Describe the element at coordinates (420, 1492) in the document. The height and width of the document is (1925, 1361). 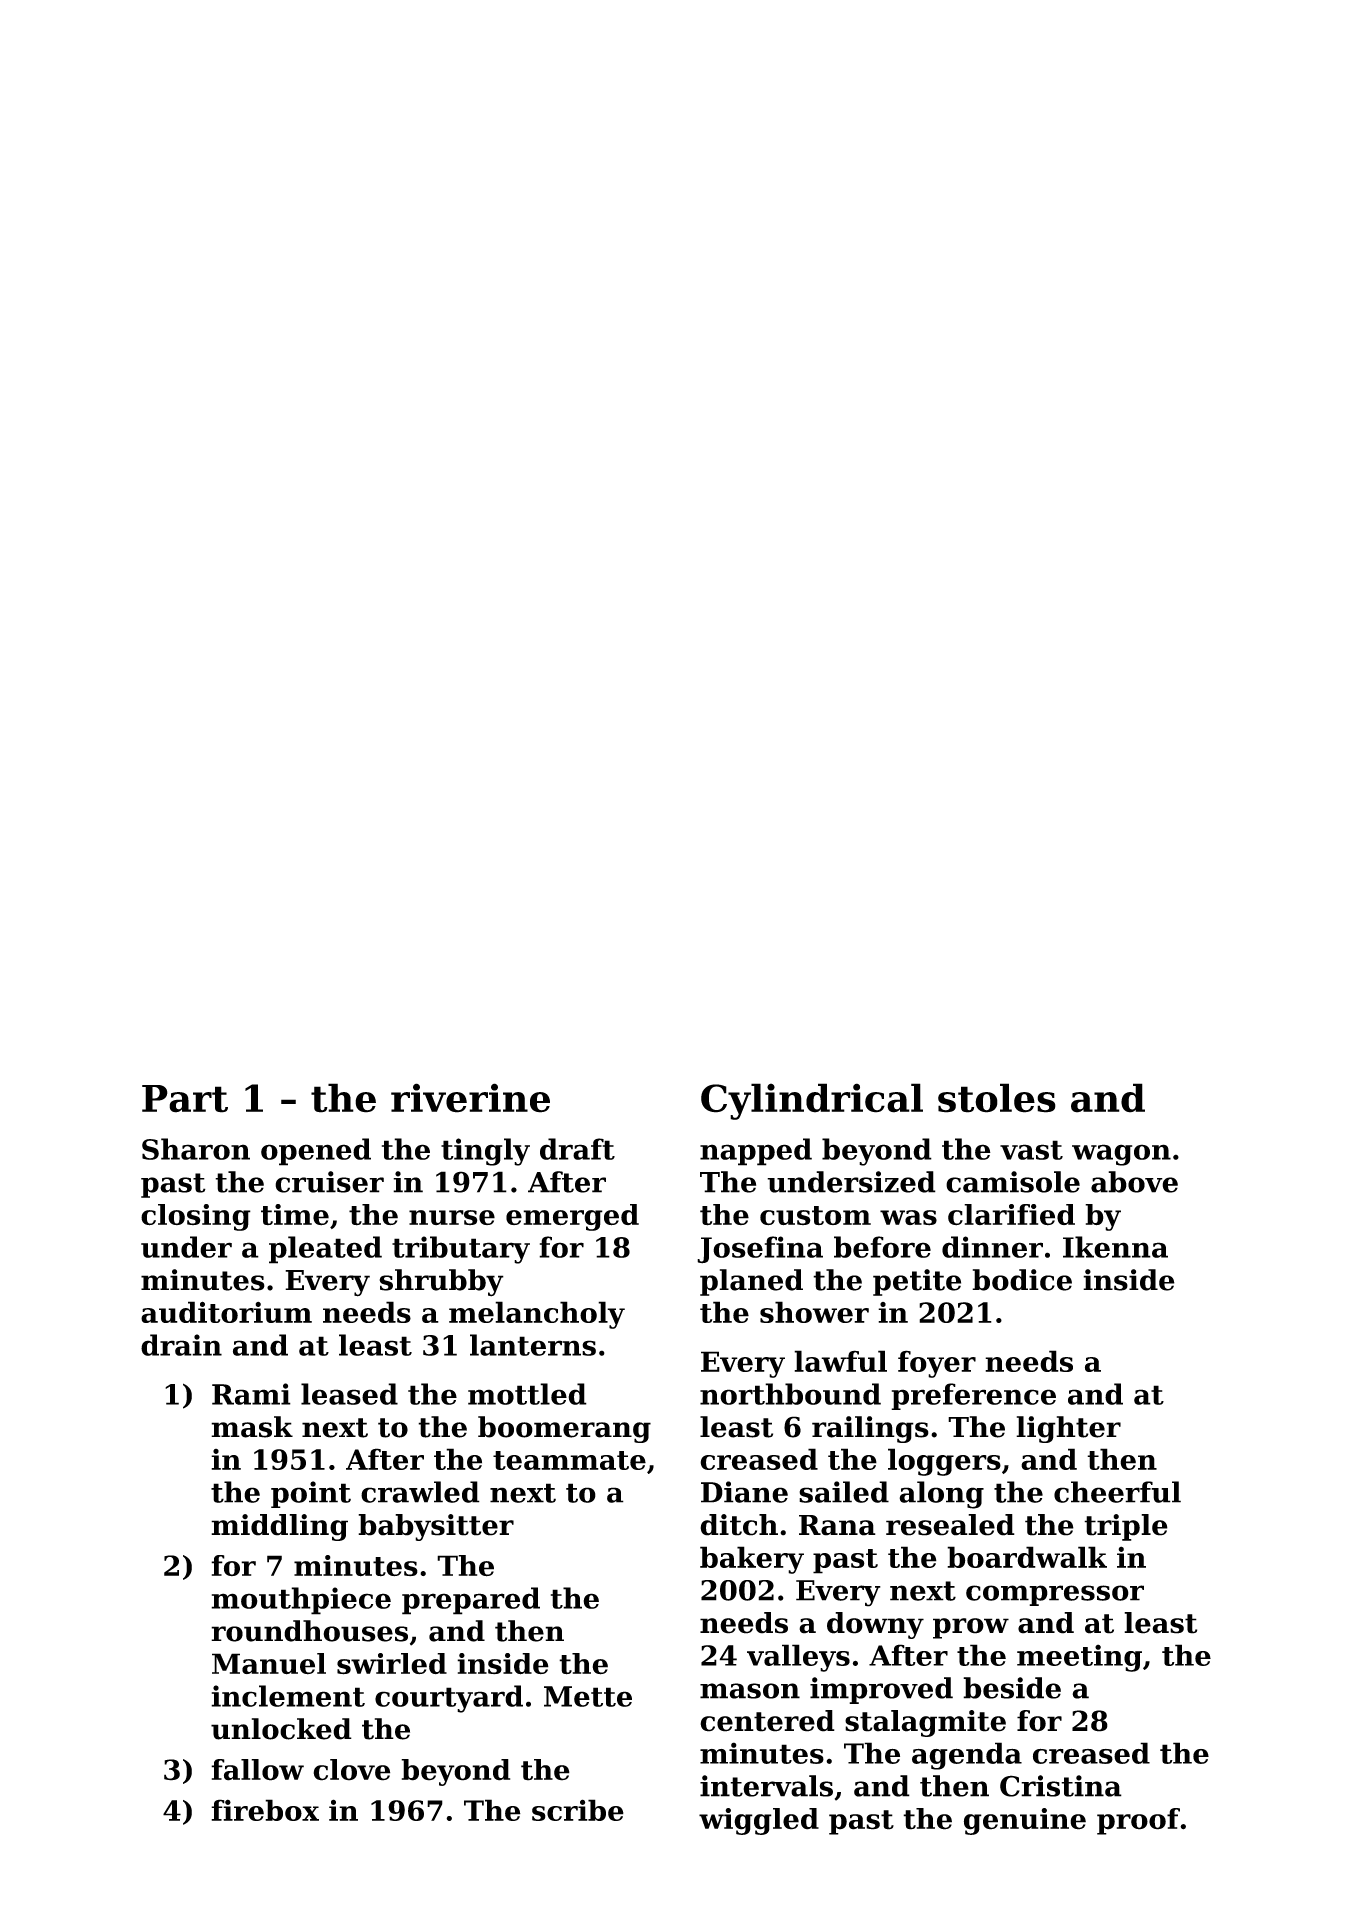
I see `crawled` at that location.
